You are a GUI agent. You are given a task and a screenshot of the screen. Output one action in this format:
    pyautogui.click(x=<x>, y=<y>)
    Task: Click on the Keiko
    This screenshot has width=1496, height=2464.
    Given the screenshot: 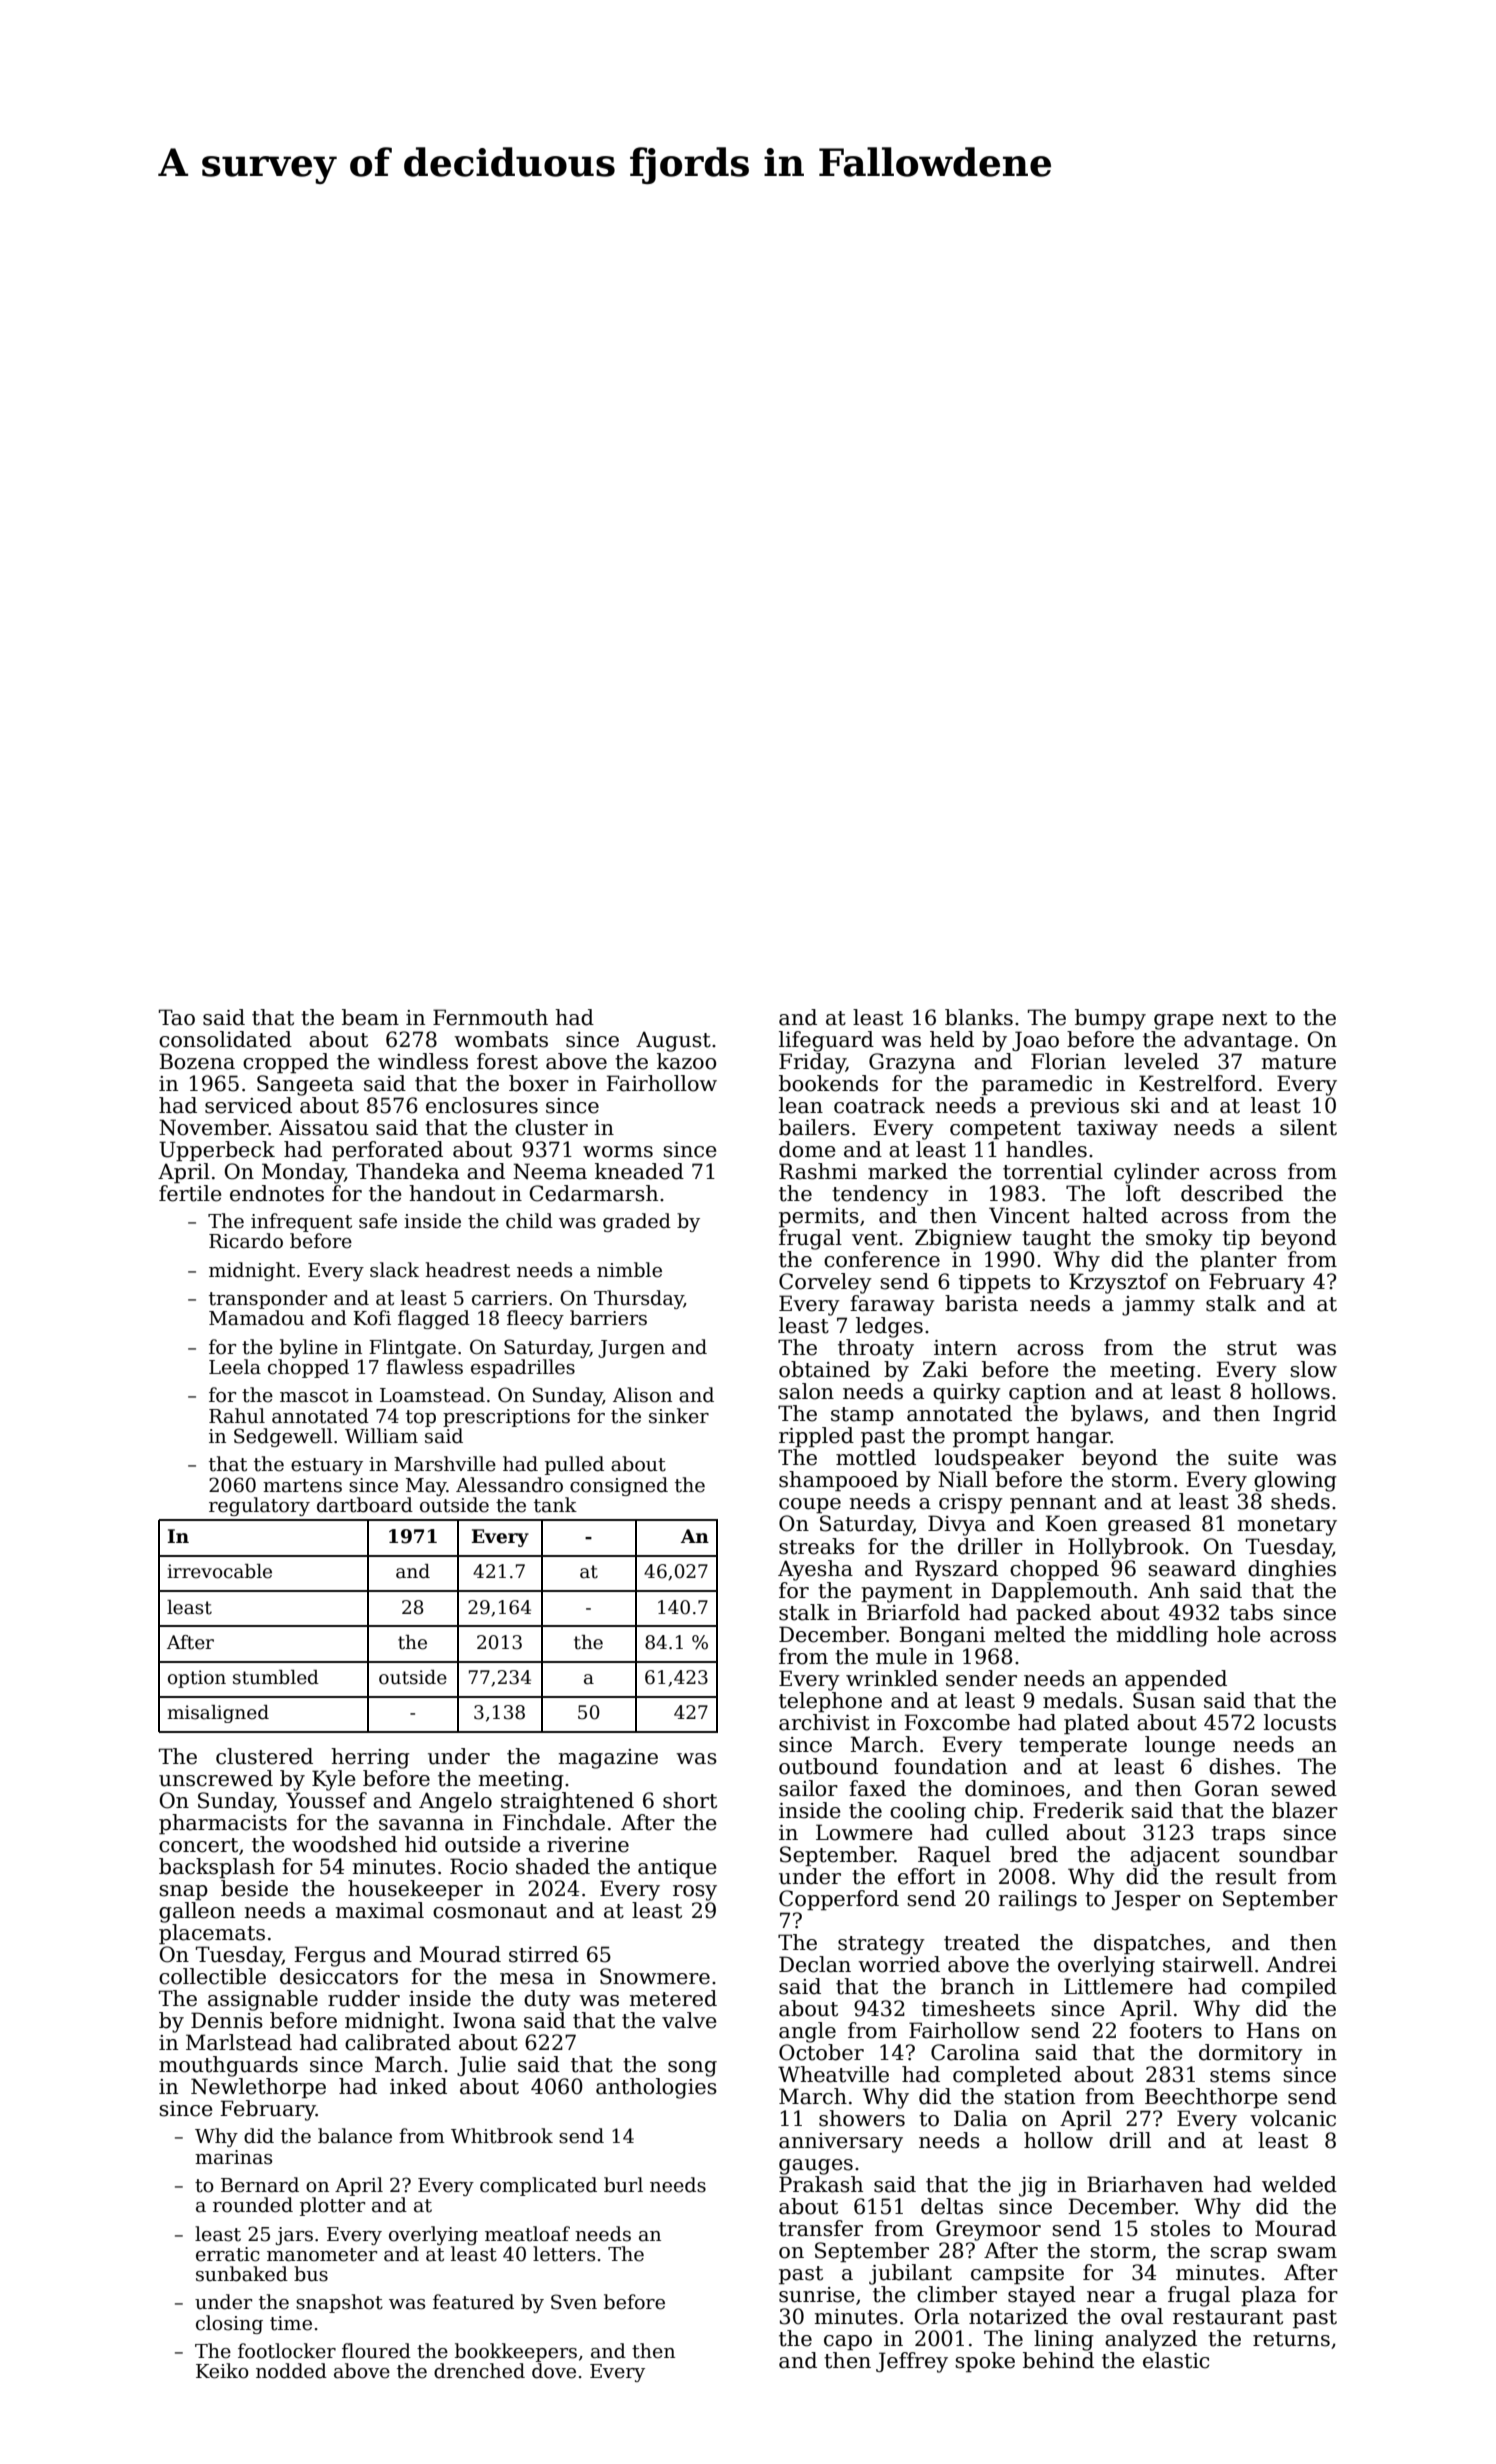 What is the action you would take?
    pyautogui.click(x=222, y=2371)
